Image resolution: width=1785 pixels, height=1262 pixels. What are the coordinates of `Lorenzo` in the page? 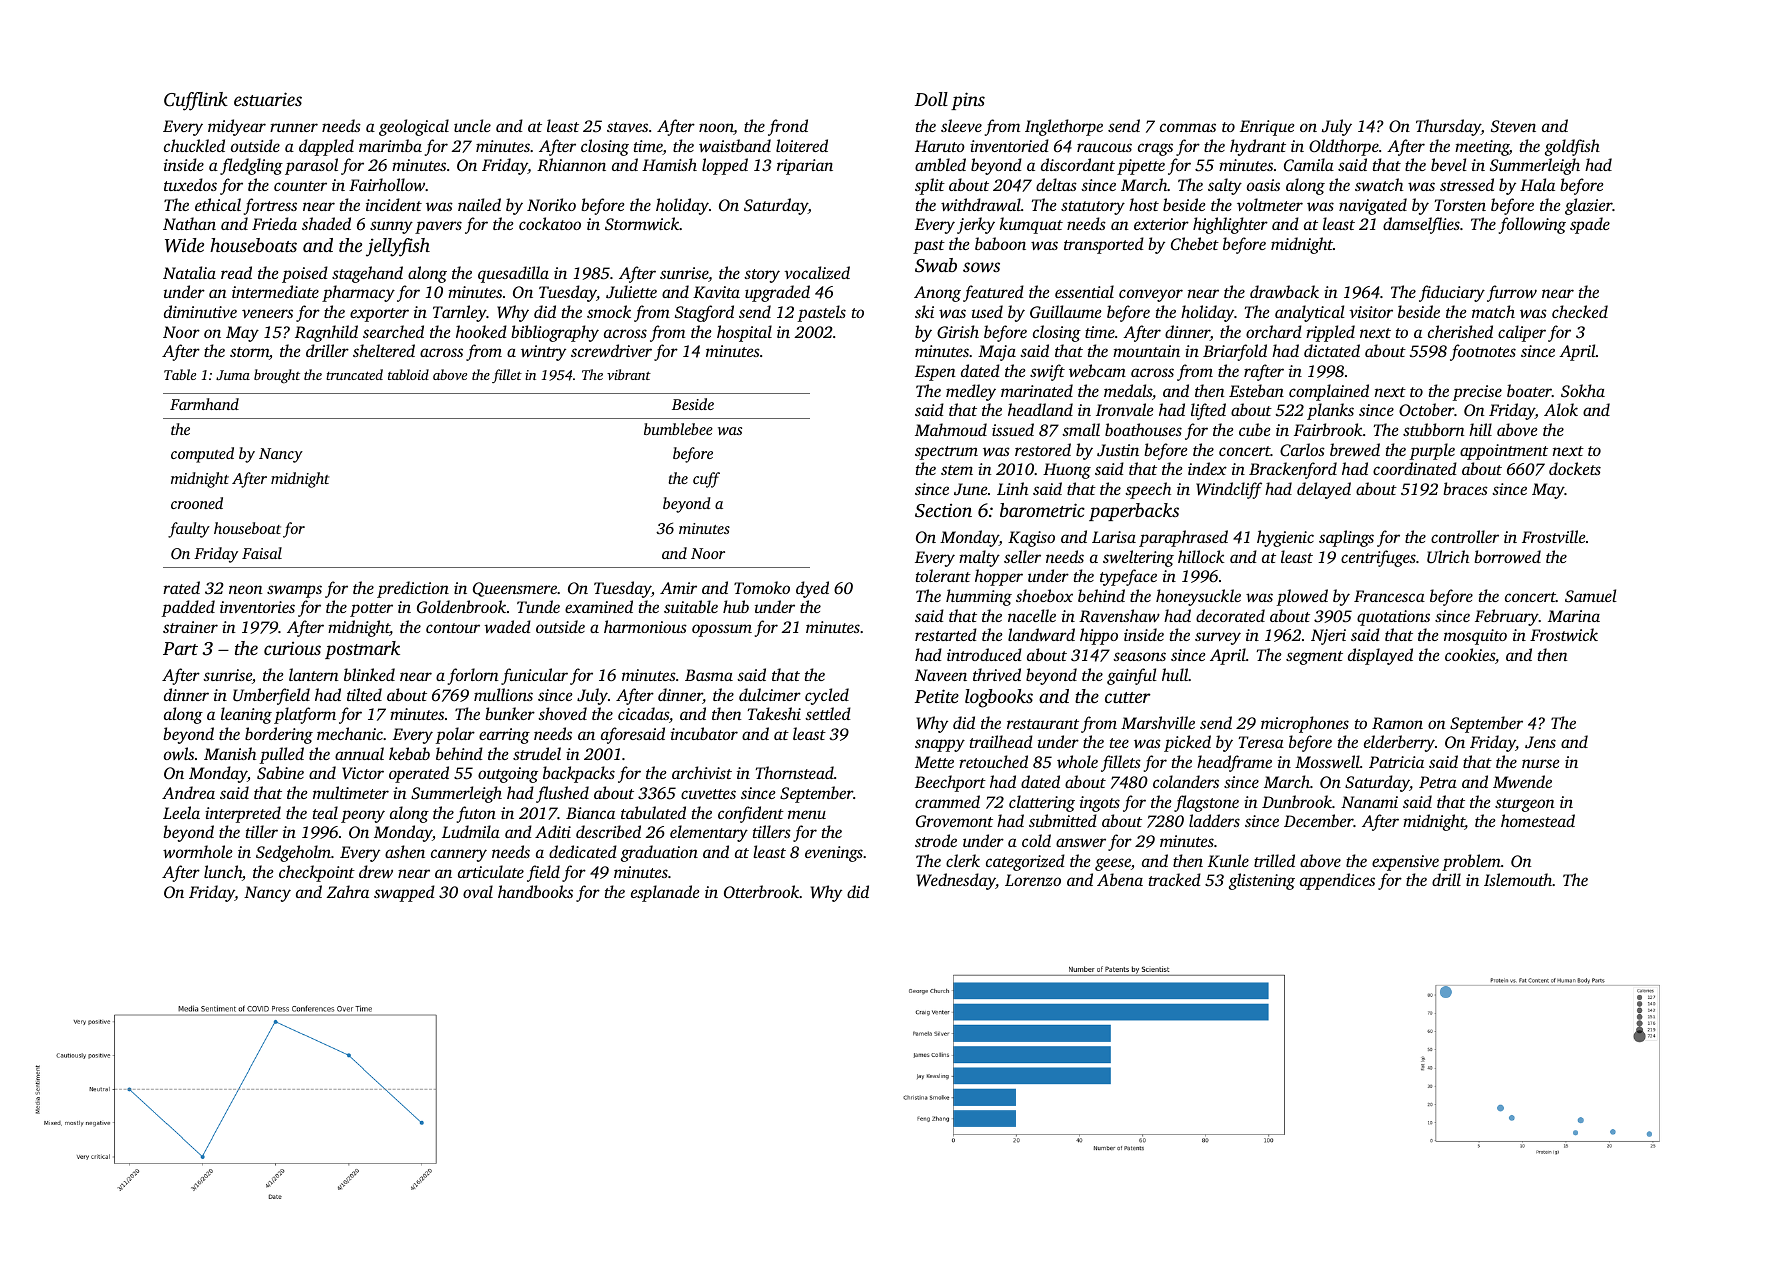 It's located at (1033, 880).
